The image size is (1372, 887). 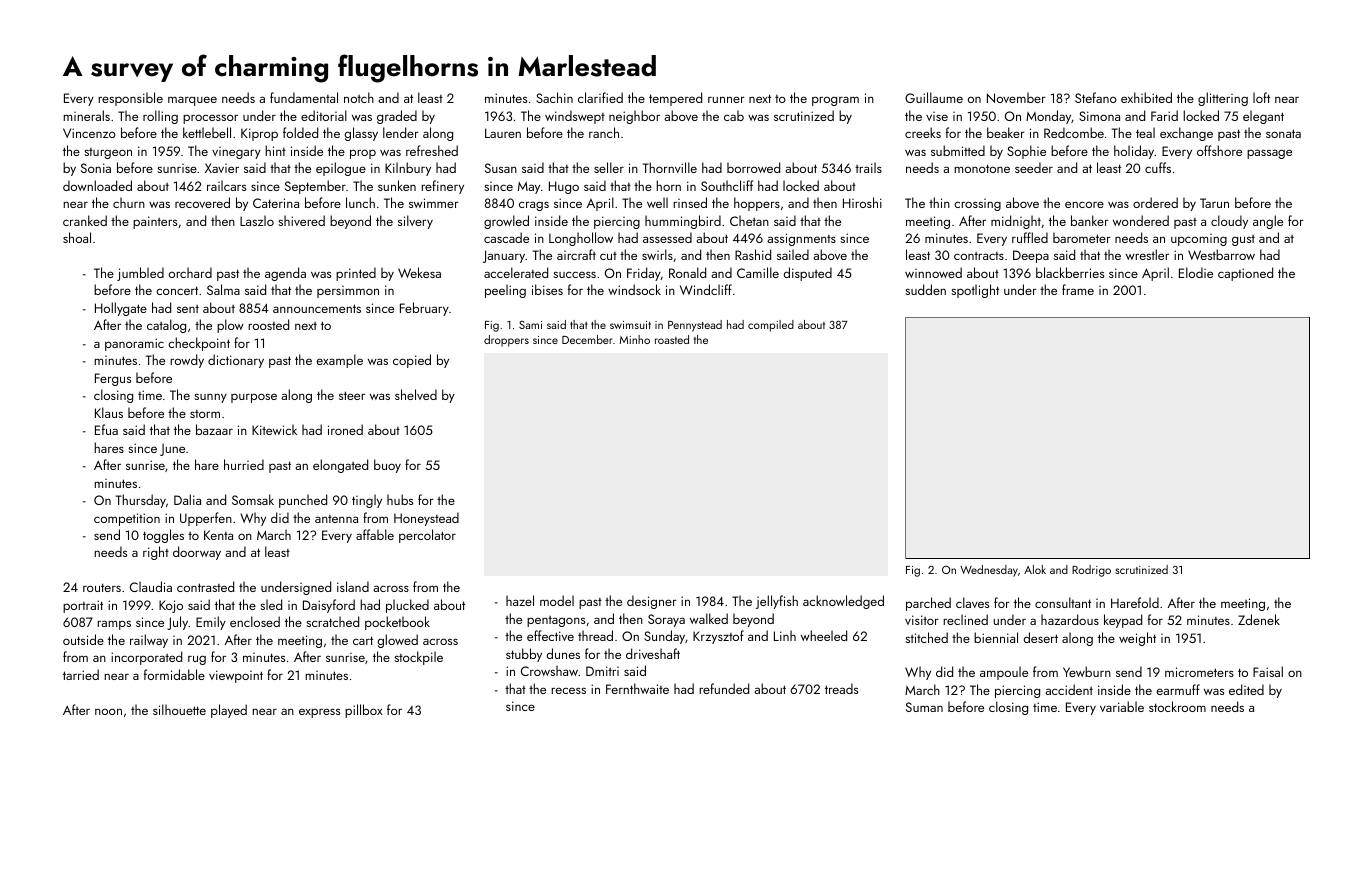 What do you see at coordinates (121, 309) in the screenshot?
I see `Hollygate` at bounding box center [121, 309].
